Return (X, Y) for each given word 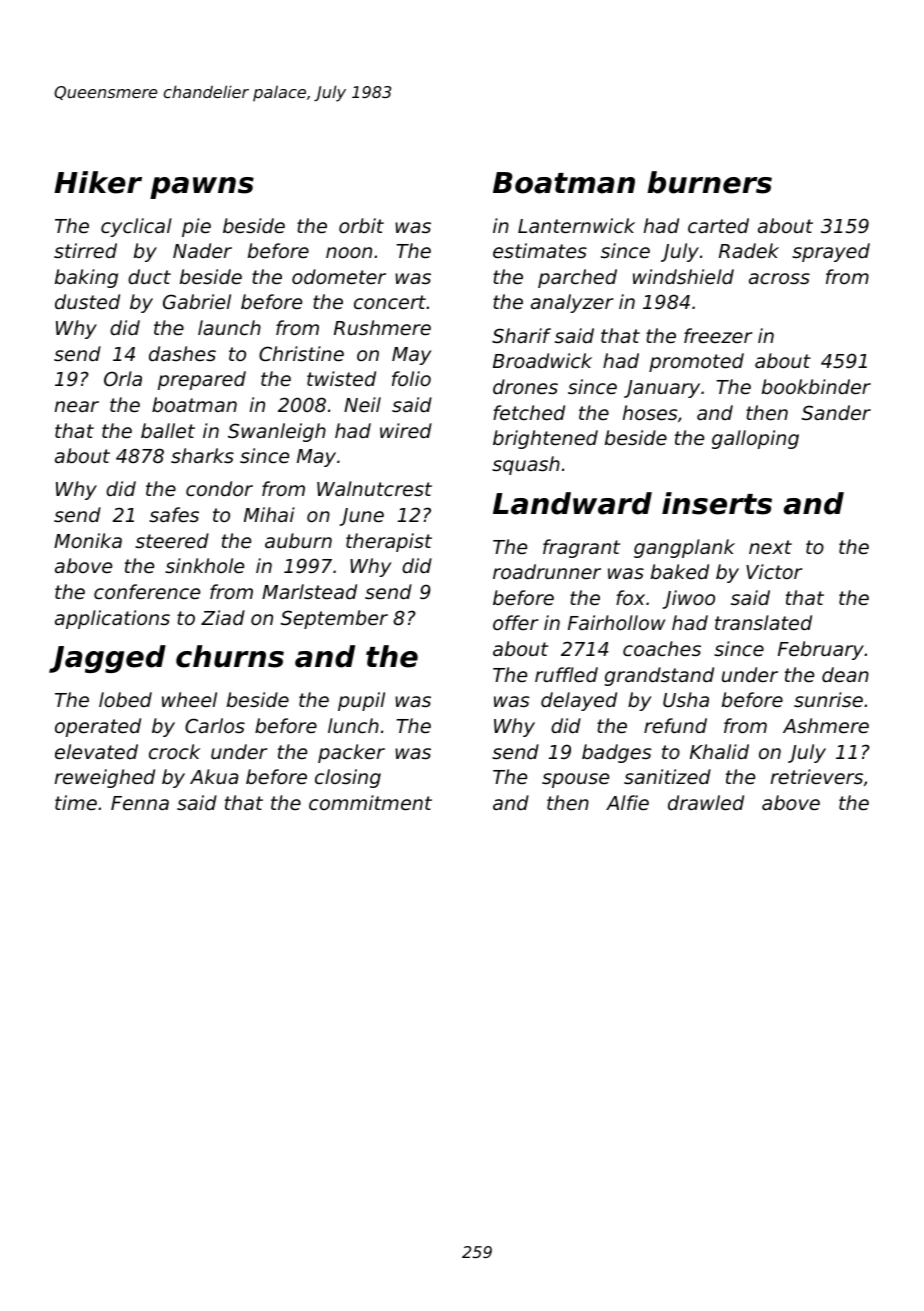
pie (196, 227)
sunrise (828, 699)
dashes (182, 353)
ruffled (566, 674)
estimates (540, 250)
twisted (341, 378)
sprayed (831, 252)
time (76, 802)
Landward (572, 503)
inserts (717, 503)
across (779, 278)
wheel (189, 699)
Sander (836, 412)
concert (390, 302)
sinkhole (204, 565)
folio (411, 378)
